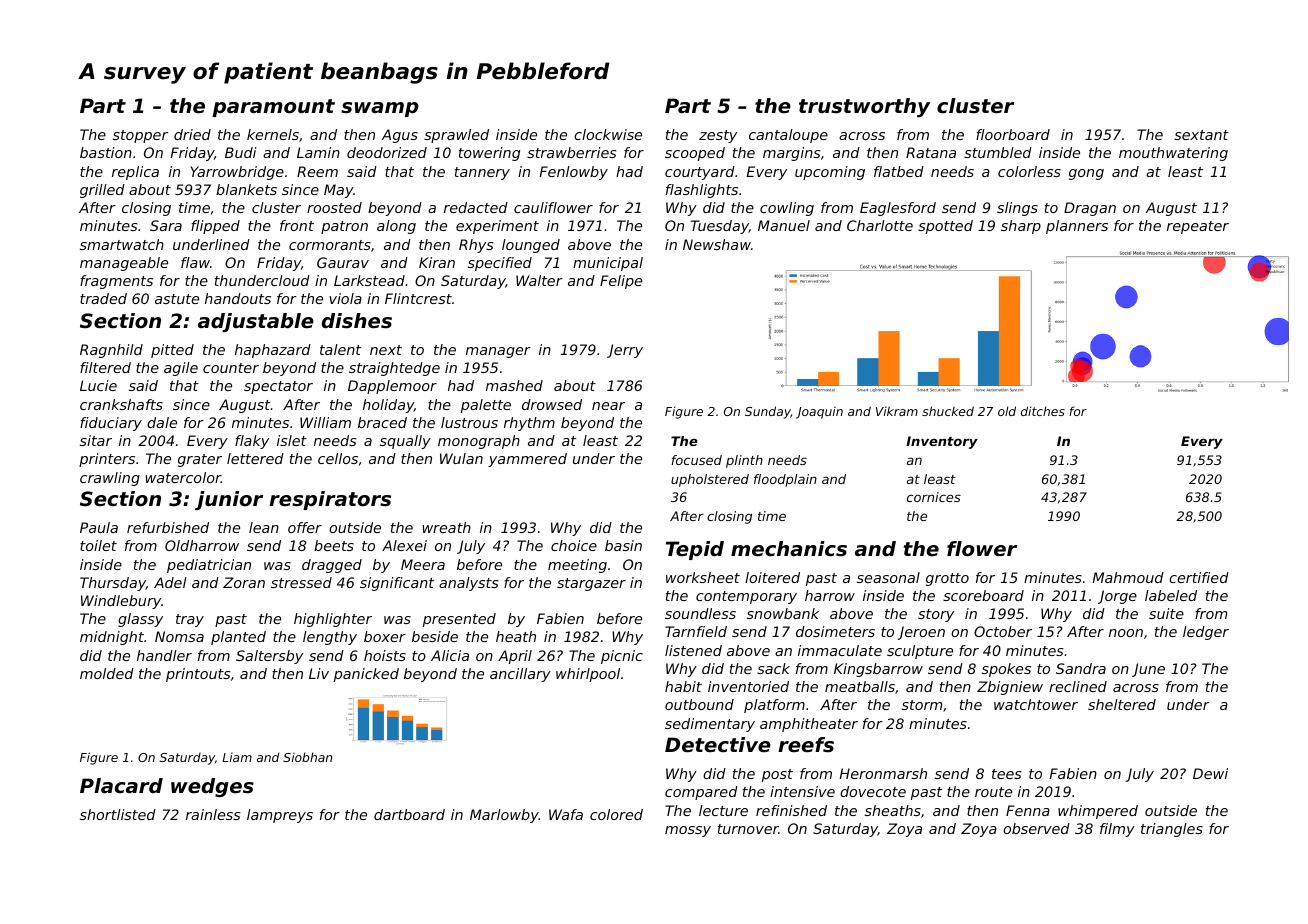  Describe the element at coordinates (621, 282) in the page. I see `Felipe` at that location.
